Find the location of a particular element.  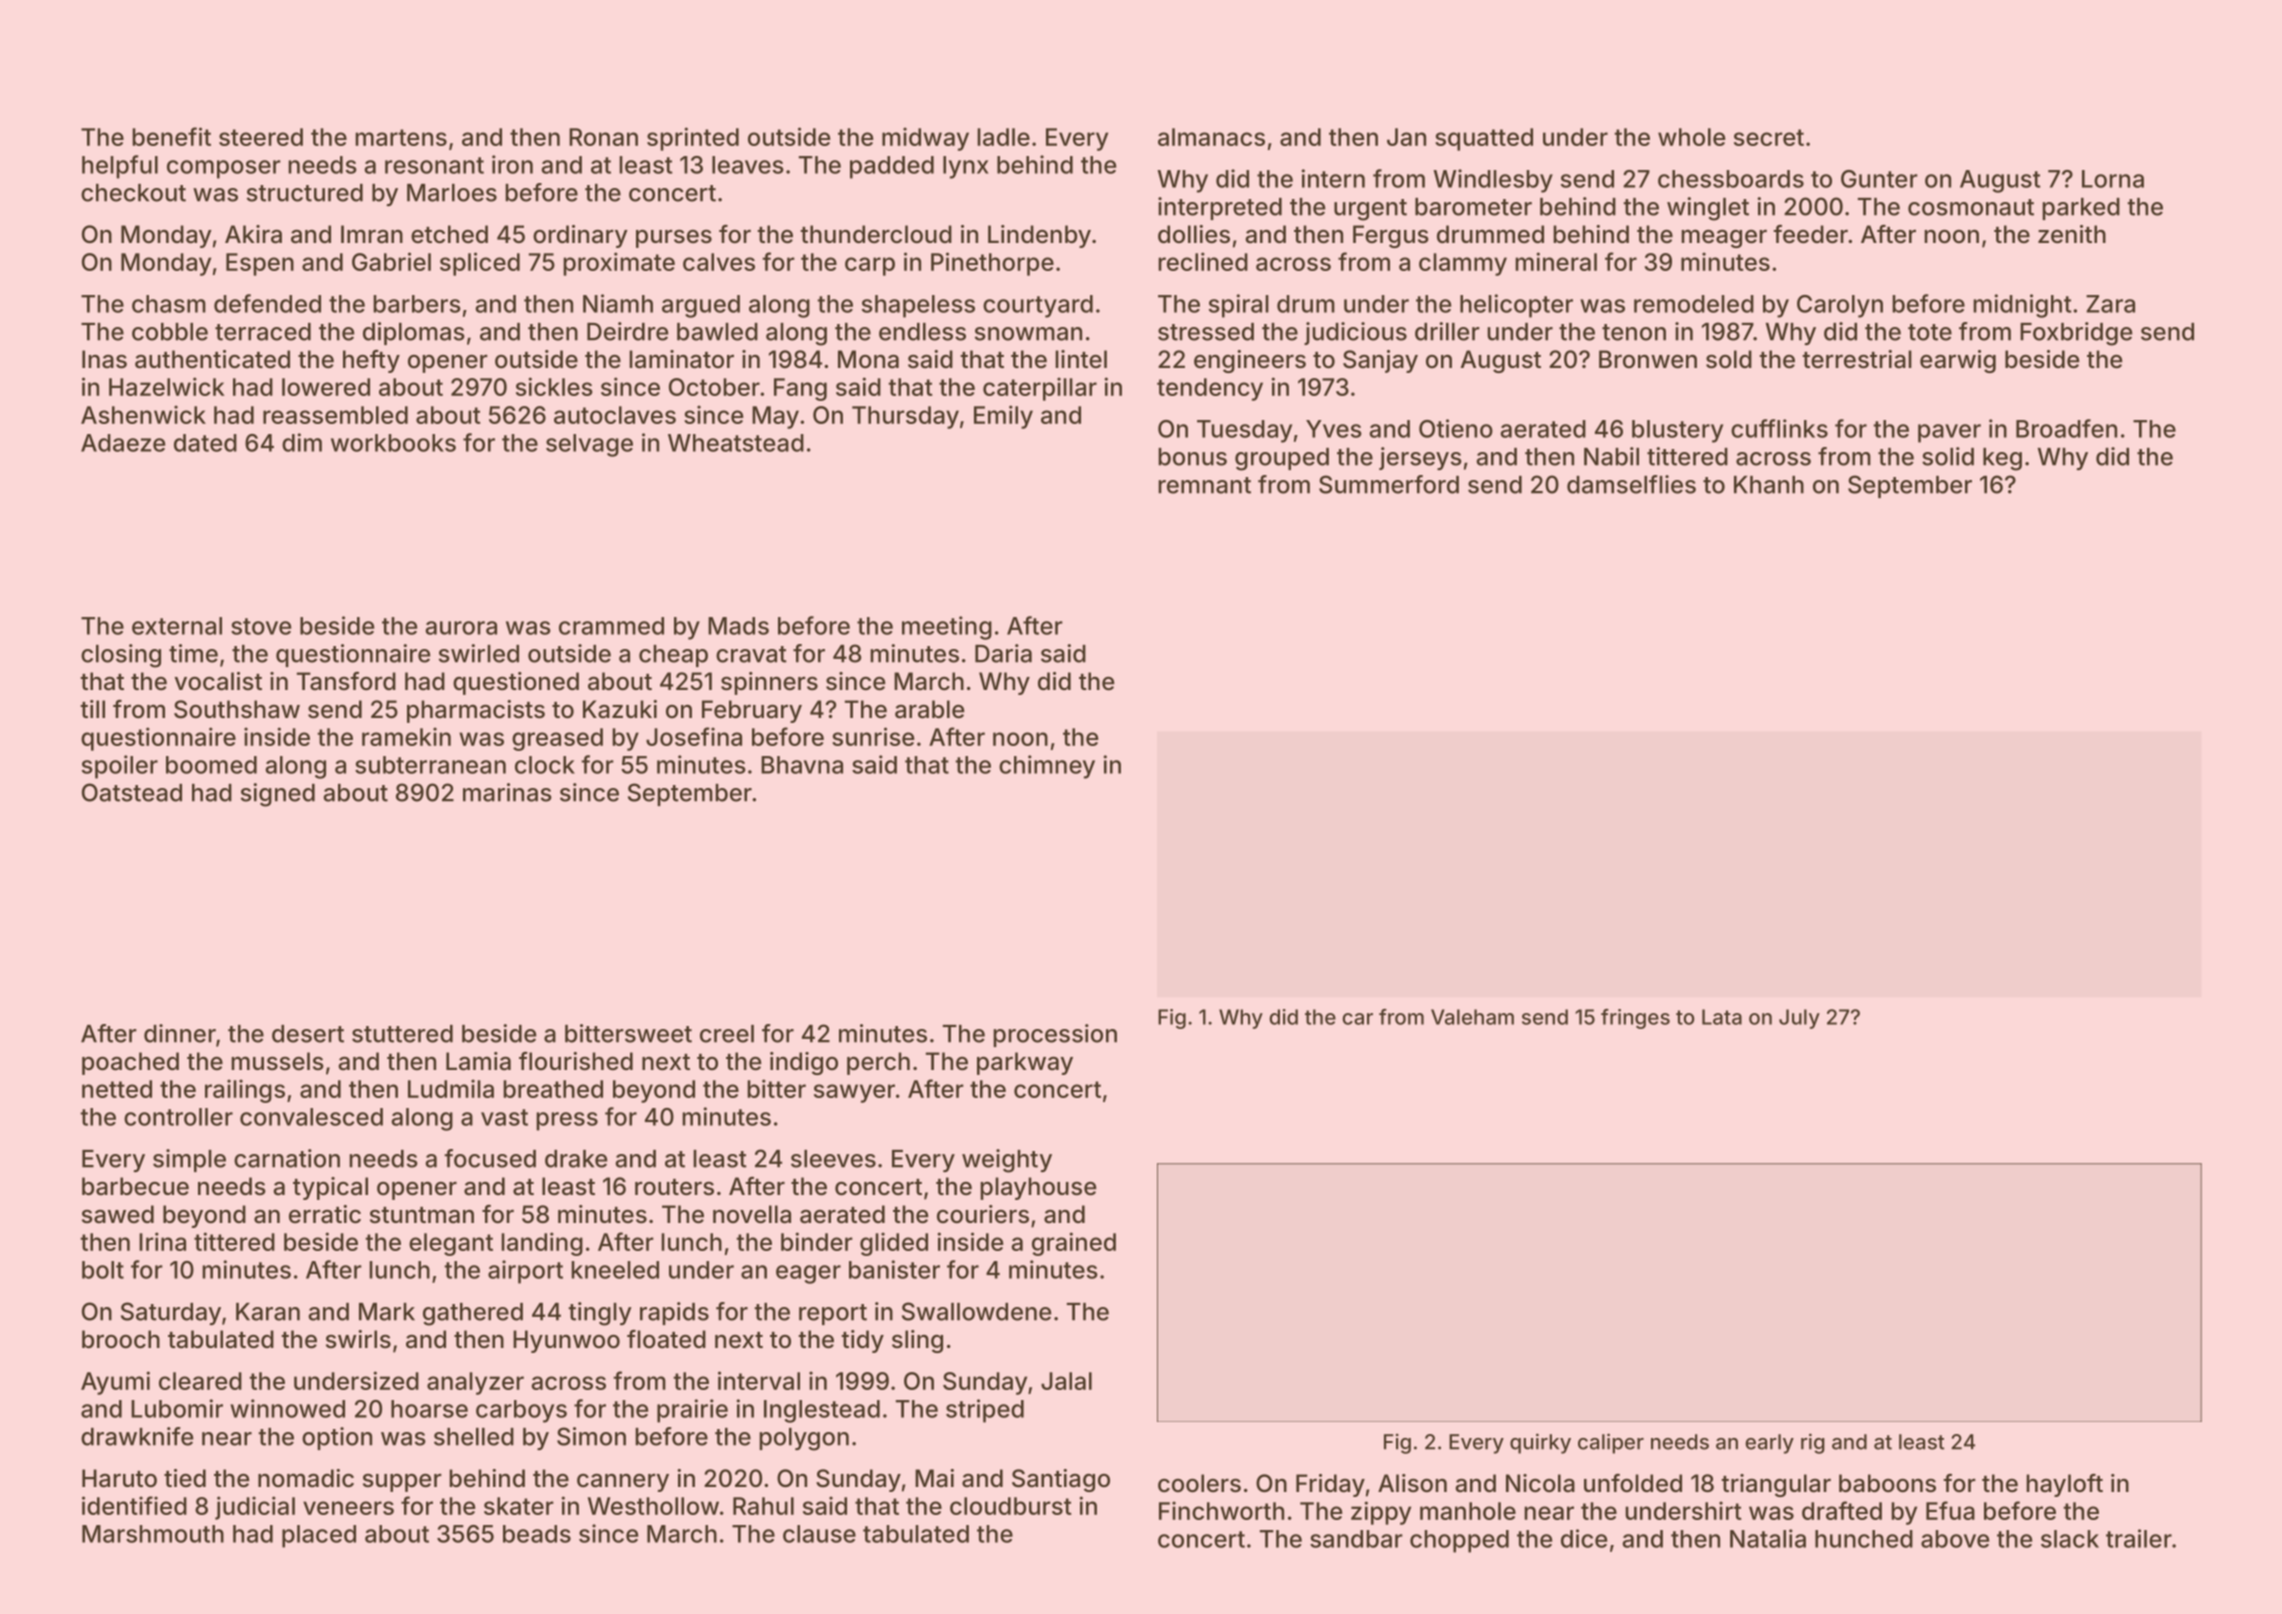

dinner is located at coordinates (180, 1033).
